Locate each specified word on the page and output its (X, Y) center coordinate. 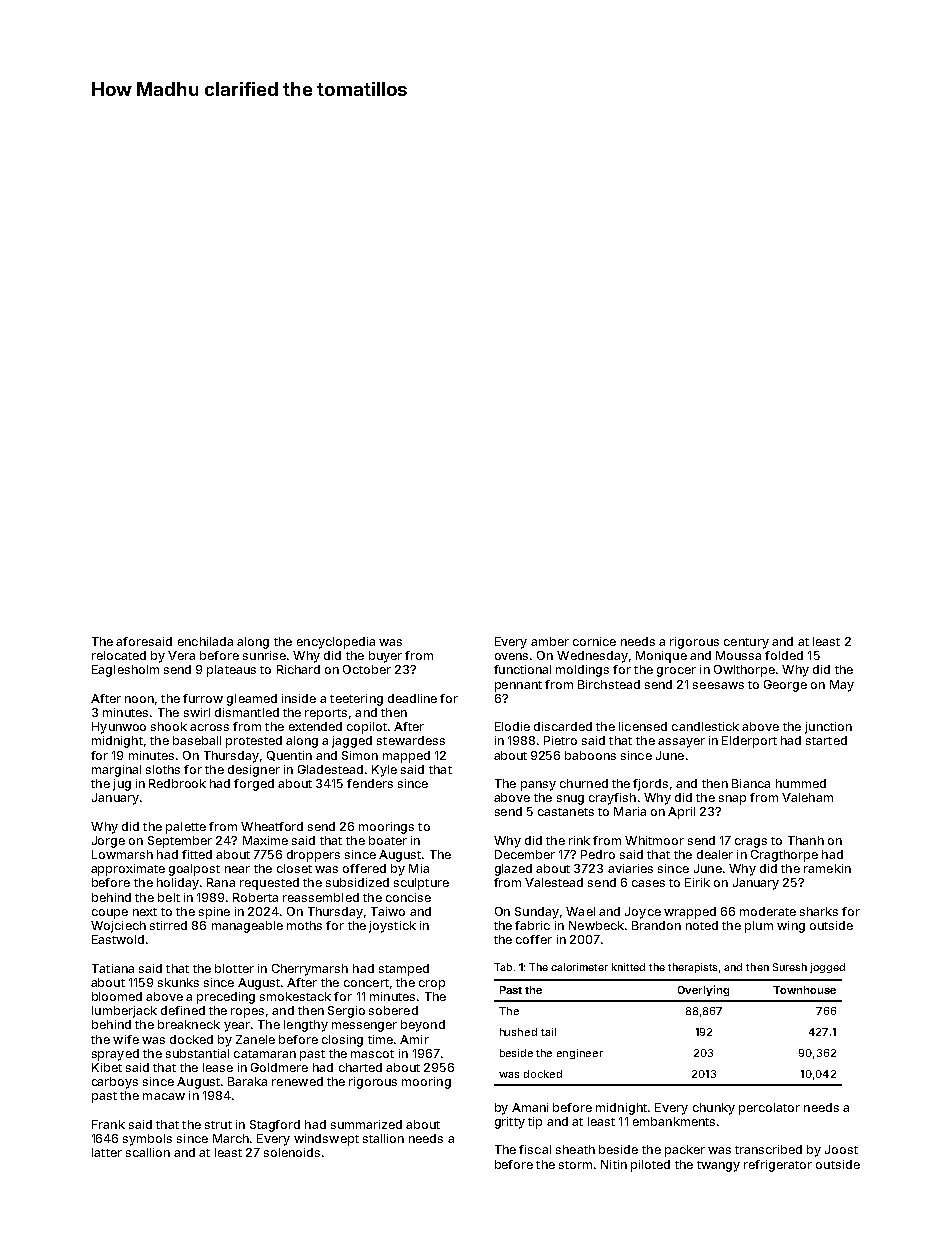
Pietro (560, 740)
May (842, 686)
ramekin (827, 868)
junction (828, 728)
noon (139, 699)
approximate (128, 870)
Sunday (537, 913)
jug (122, 785)
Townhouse (804, 990)
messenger (364, 1027)
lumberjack (124, 1012)
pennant (518, 686)
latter (107, 1152)
